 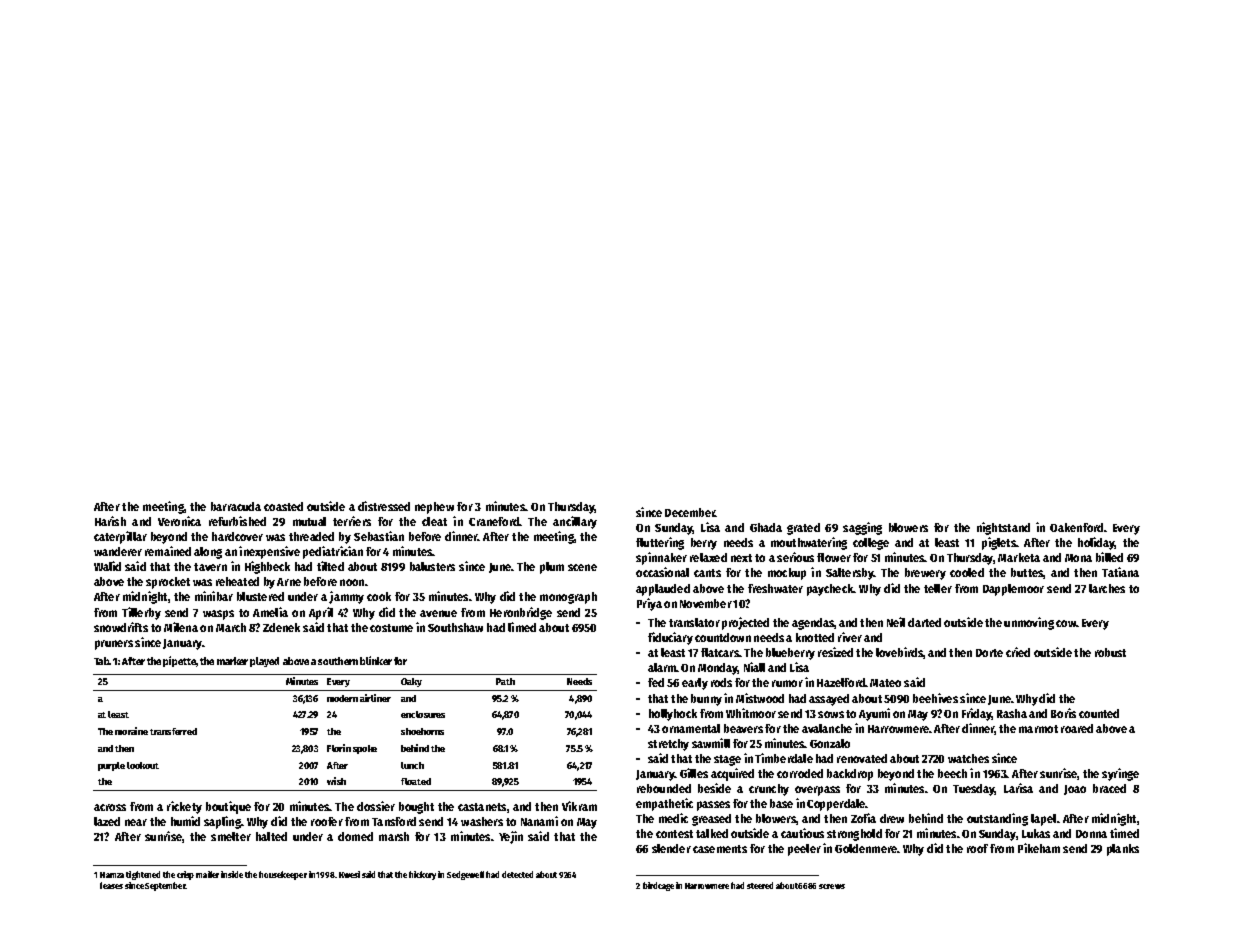 I want to click on December, so click(x=690, y=512).
